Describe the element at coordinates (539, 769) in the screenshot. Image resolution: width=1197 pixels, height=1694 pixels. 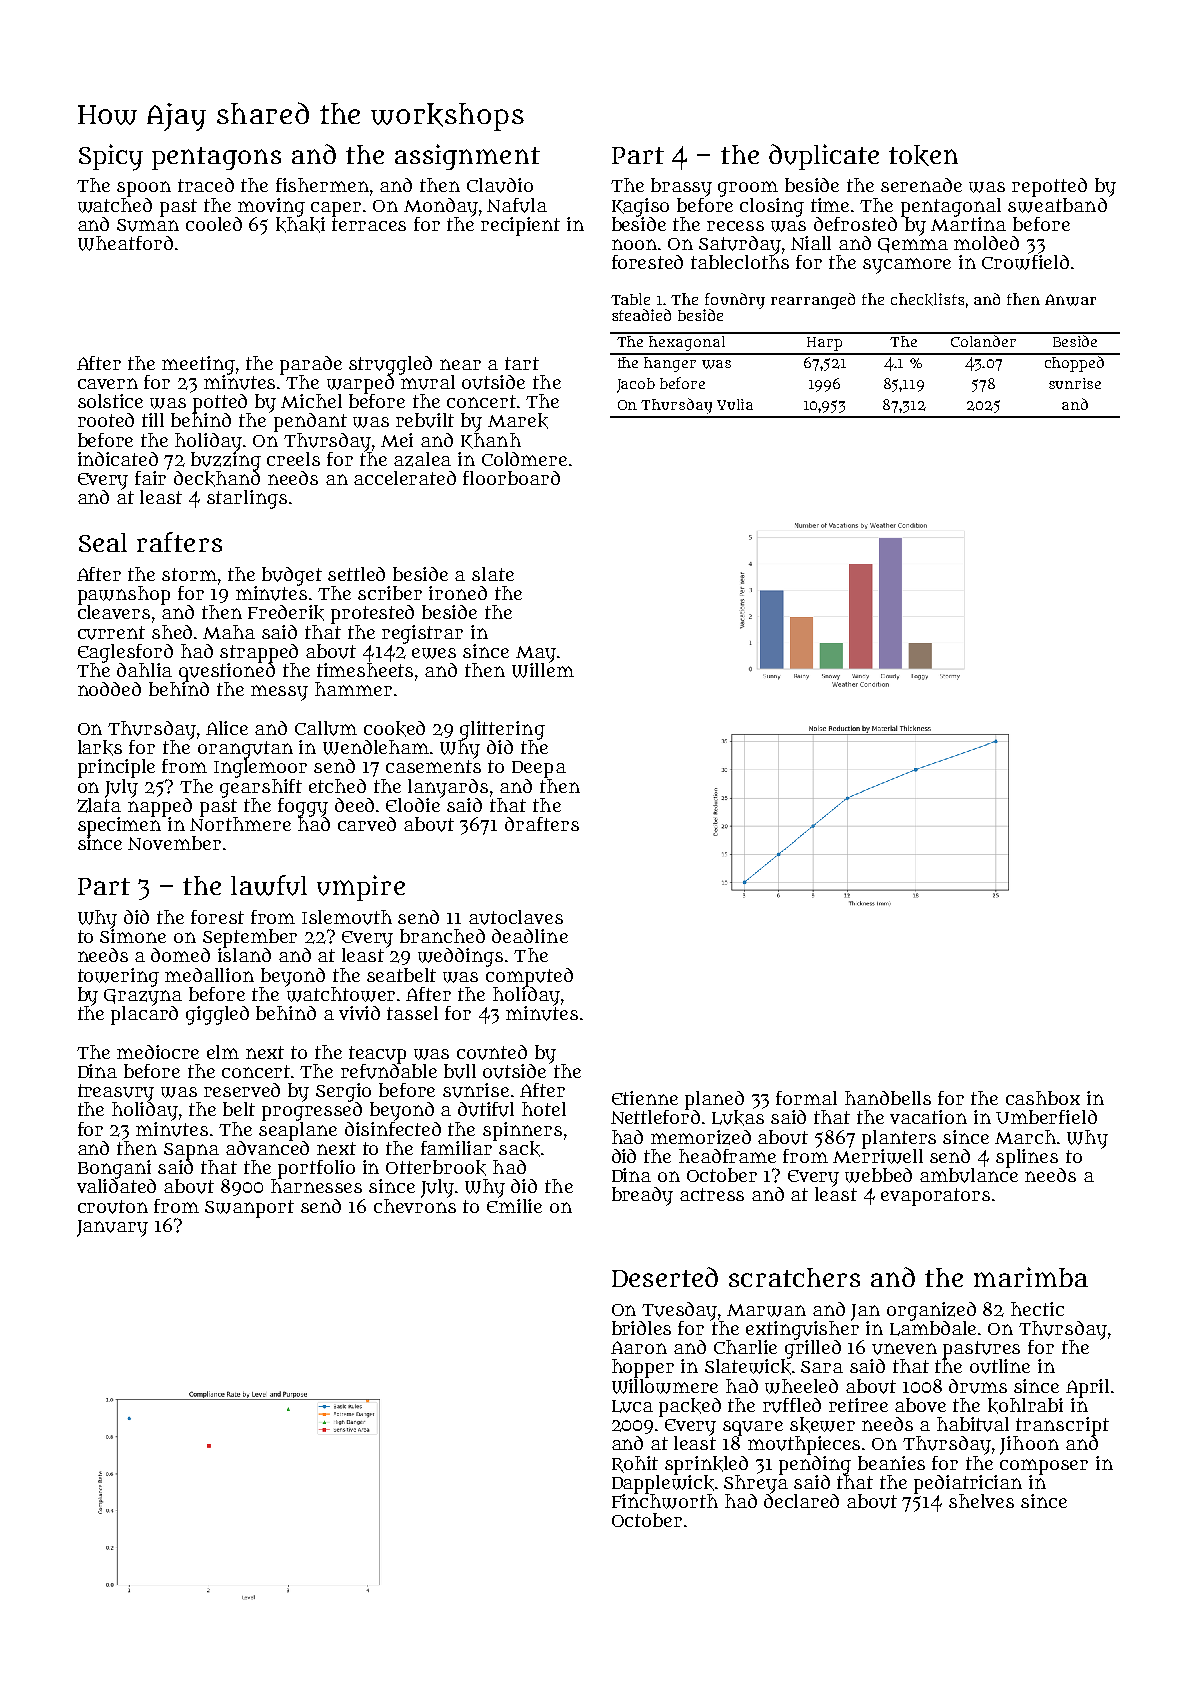
I see `Deepa` at that location.
